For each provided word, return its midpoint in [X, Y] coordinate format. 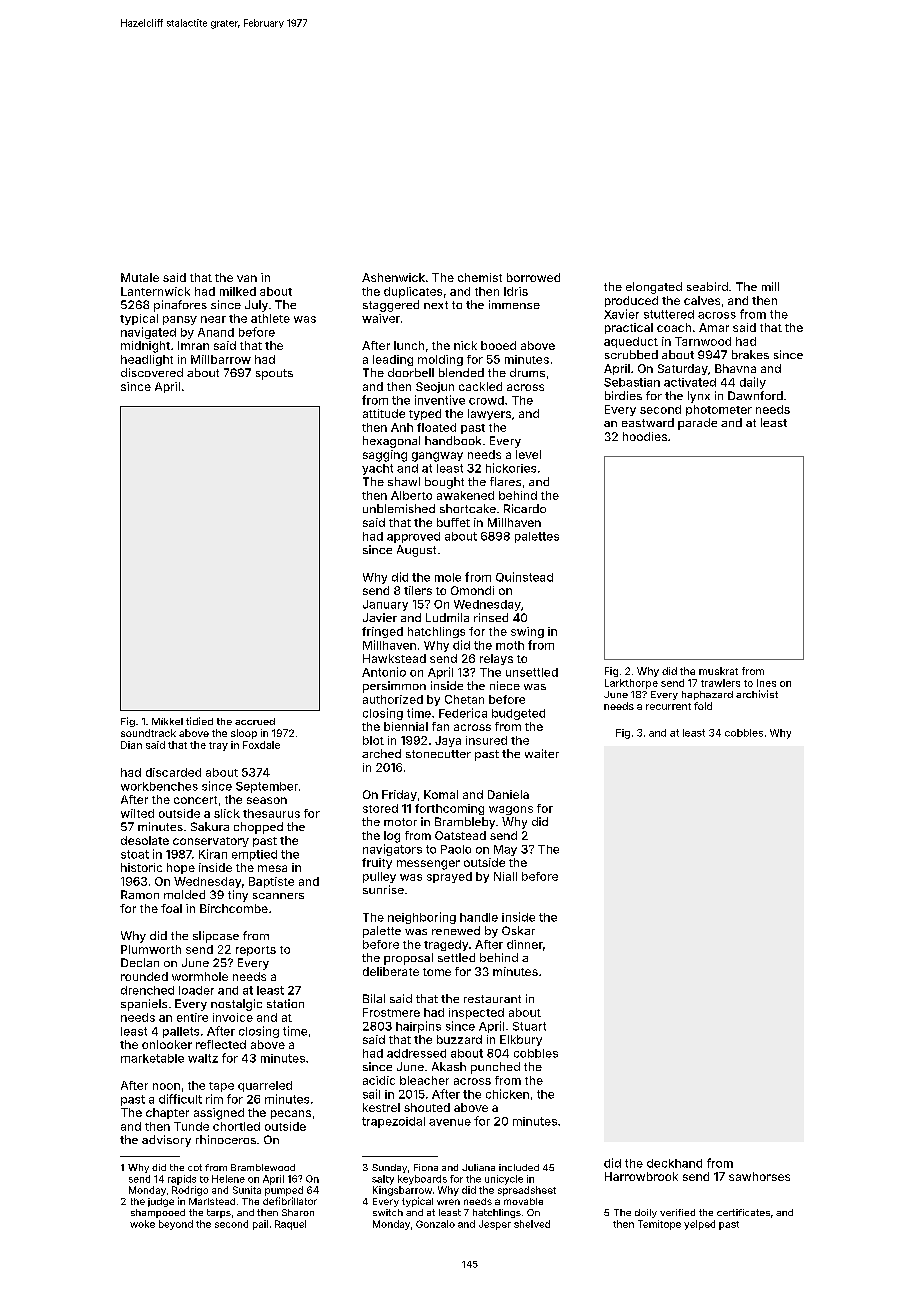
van [247, 278]
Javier [380, 617]
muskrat [718, 671]
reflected [221, 1044]
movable [523, 1201]
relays [496, 659]
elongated [654, 288]
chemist [480, 277]
